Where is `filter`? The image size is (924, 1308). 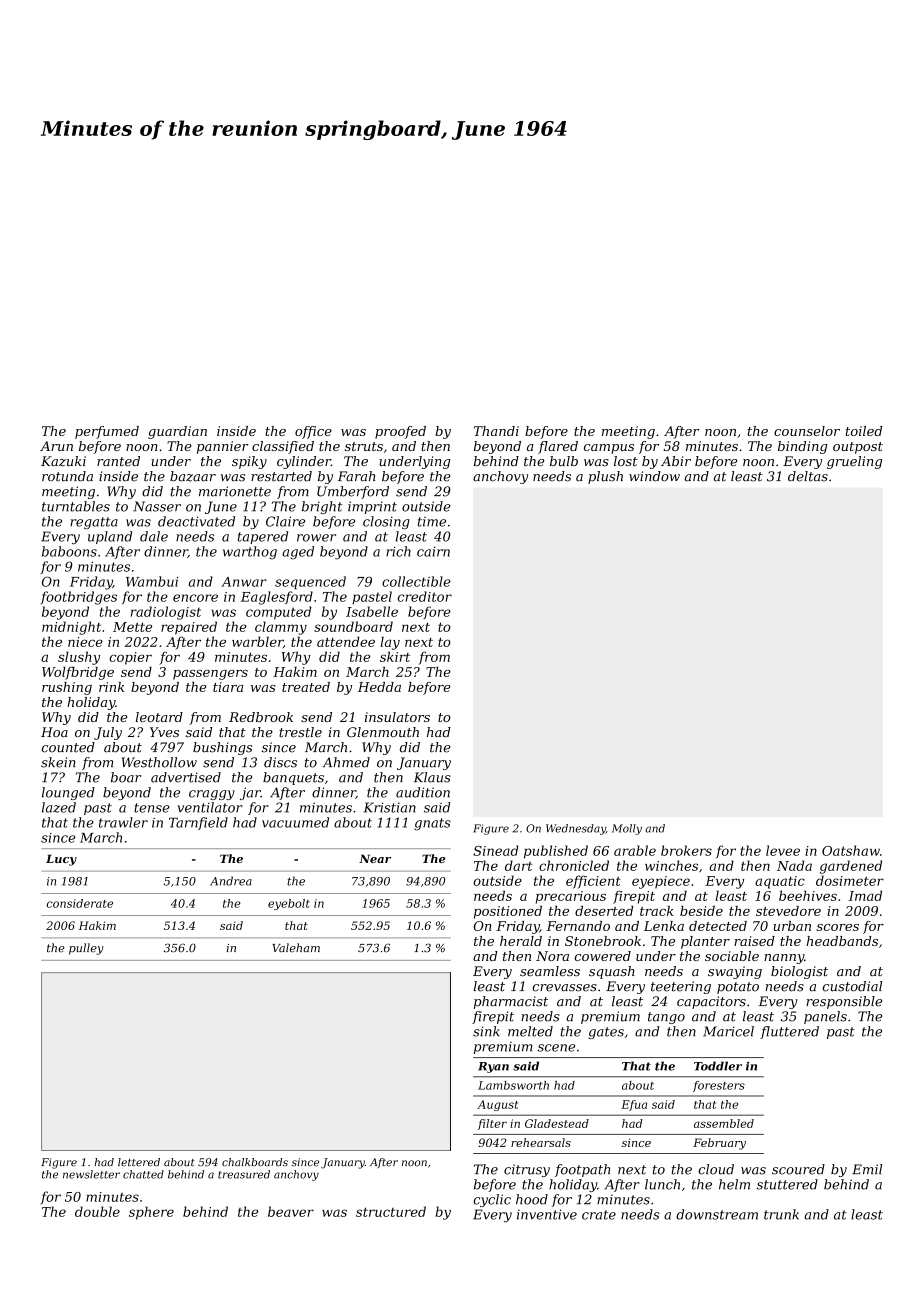 filter is located at coordinates (492, 1124).
